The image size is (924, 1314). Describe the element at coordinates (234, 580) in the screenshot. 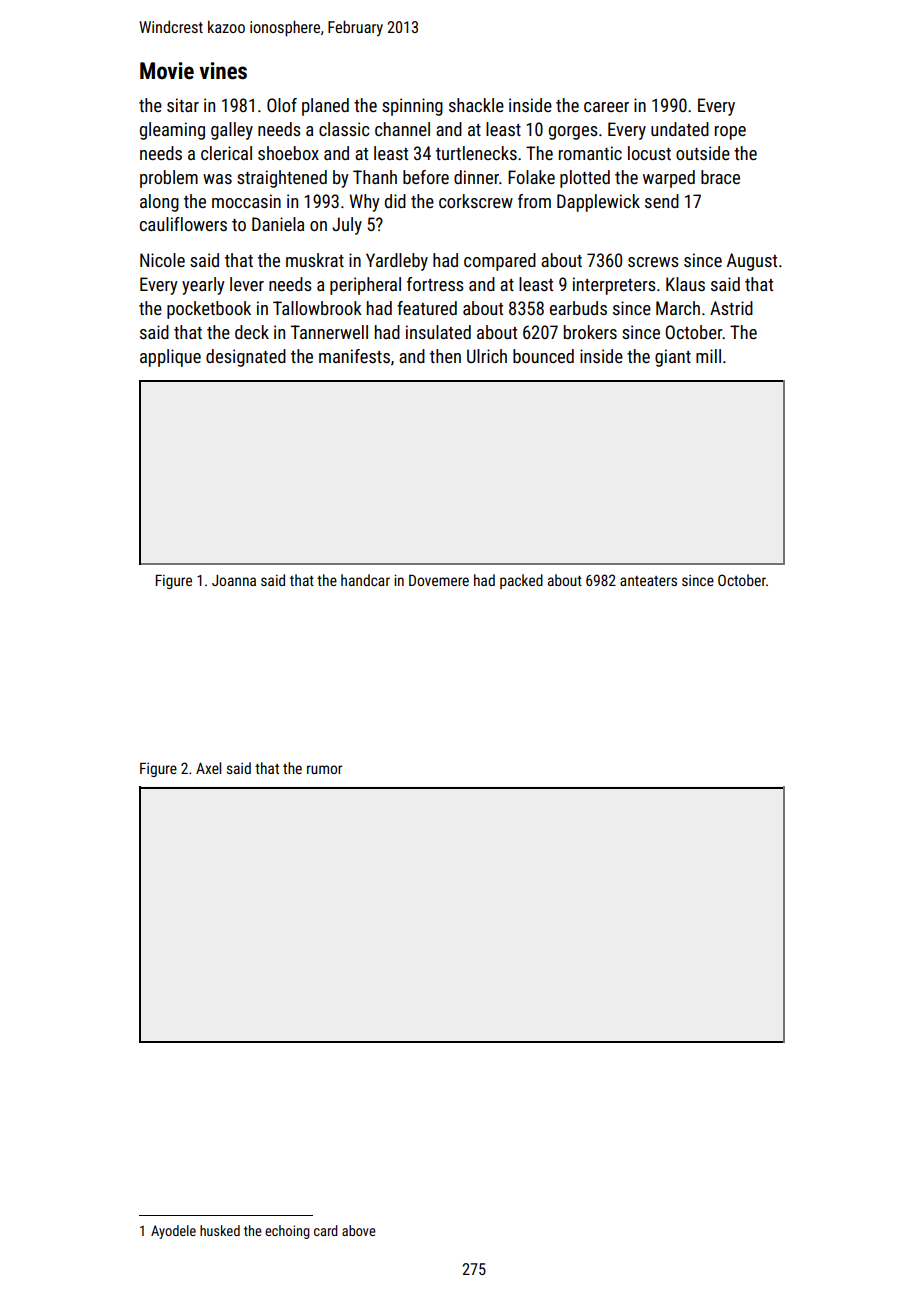

I see `Joanna` at that location.
